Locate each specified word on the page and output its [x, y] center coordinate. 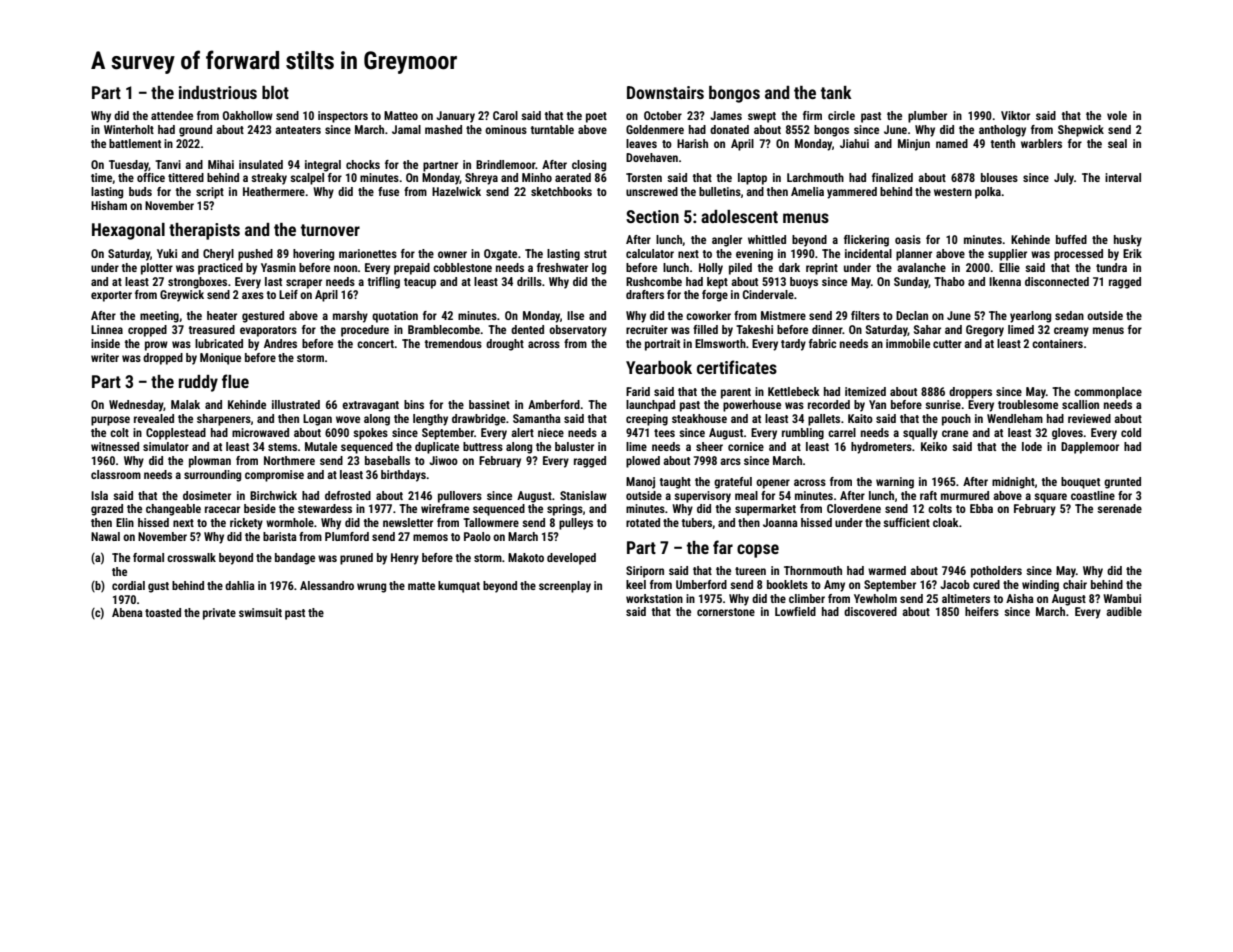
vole [1117, 115]
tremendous [453, 343]
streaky [269, 179]
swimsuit [260, 612]
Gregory [985, 331]
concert [376, 344]
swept [762, 117]
